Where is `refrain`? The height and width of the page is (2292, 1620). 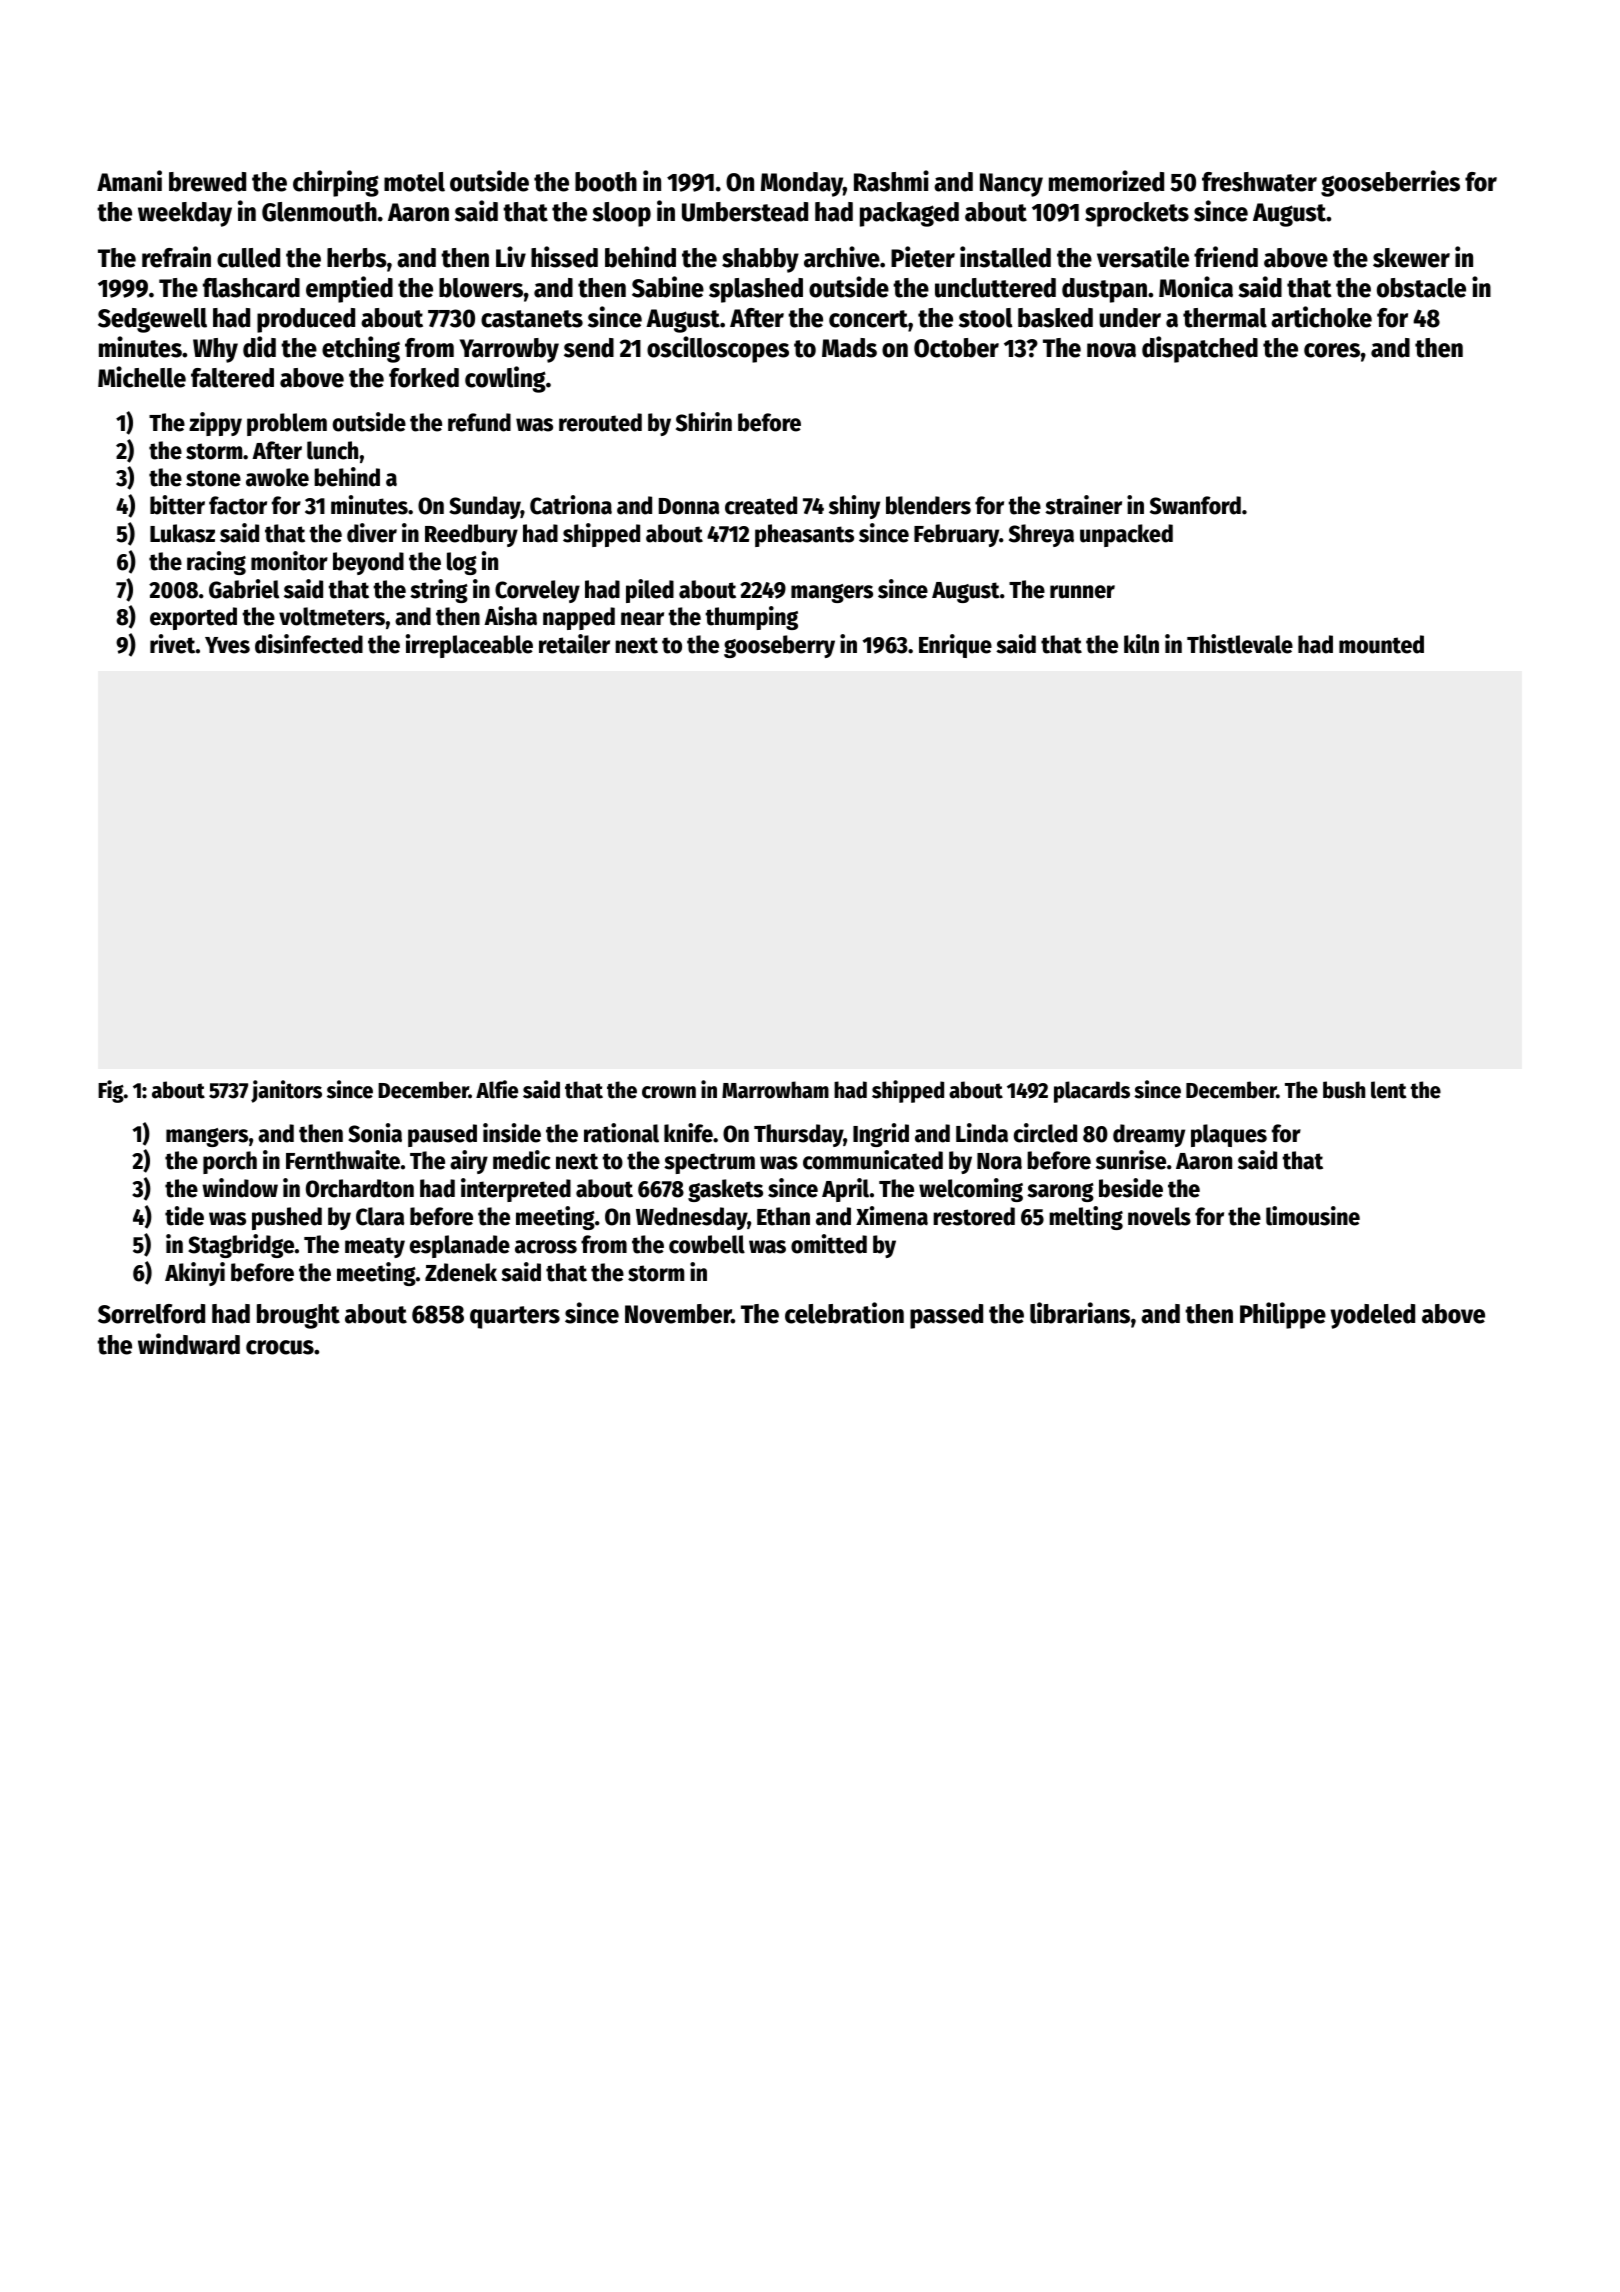 refrain is located at coordinates (176, 257).
